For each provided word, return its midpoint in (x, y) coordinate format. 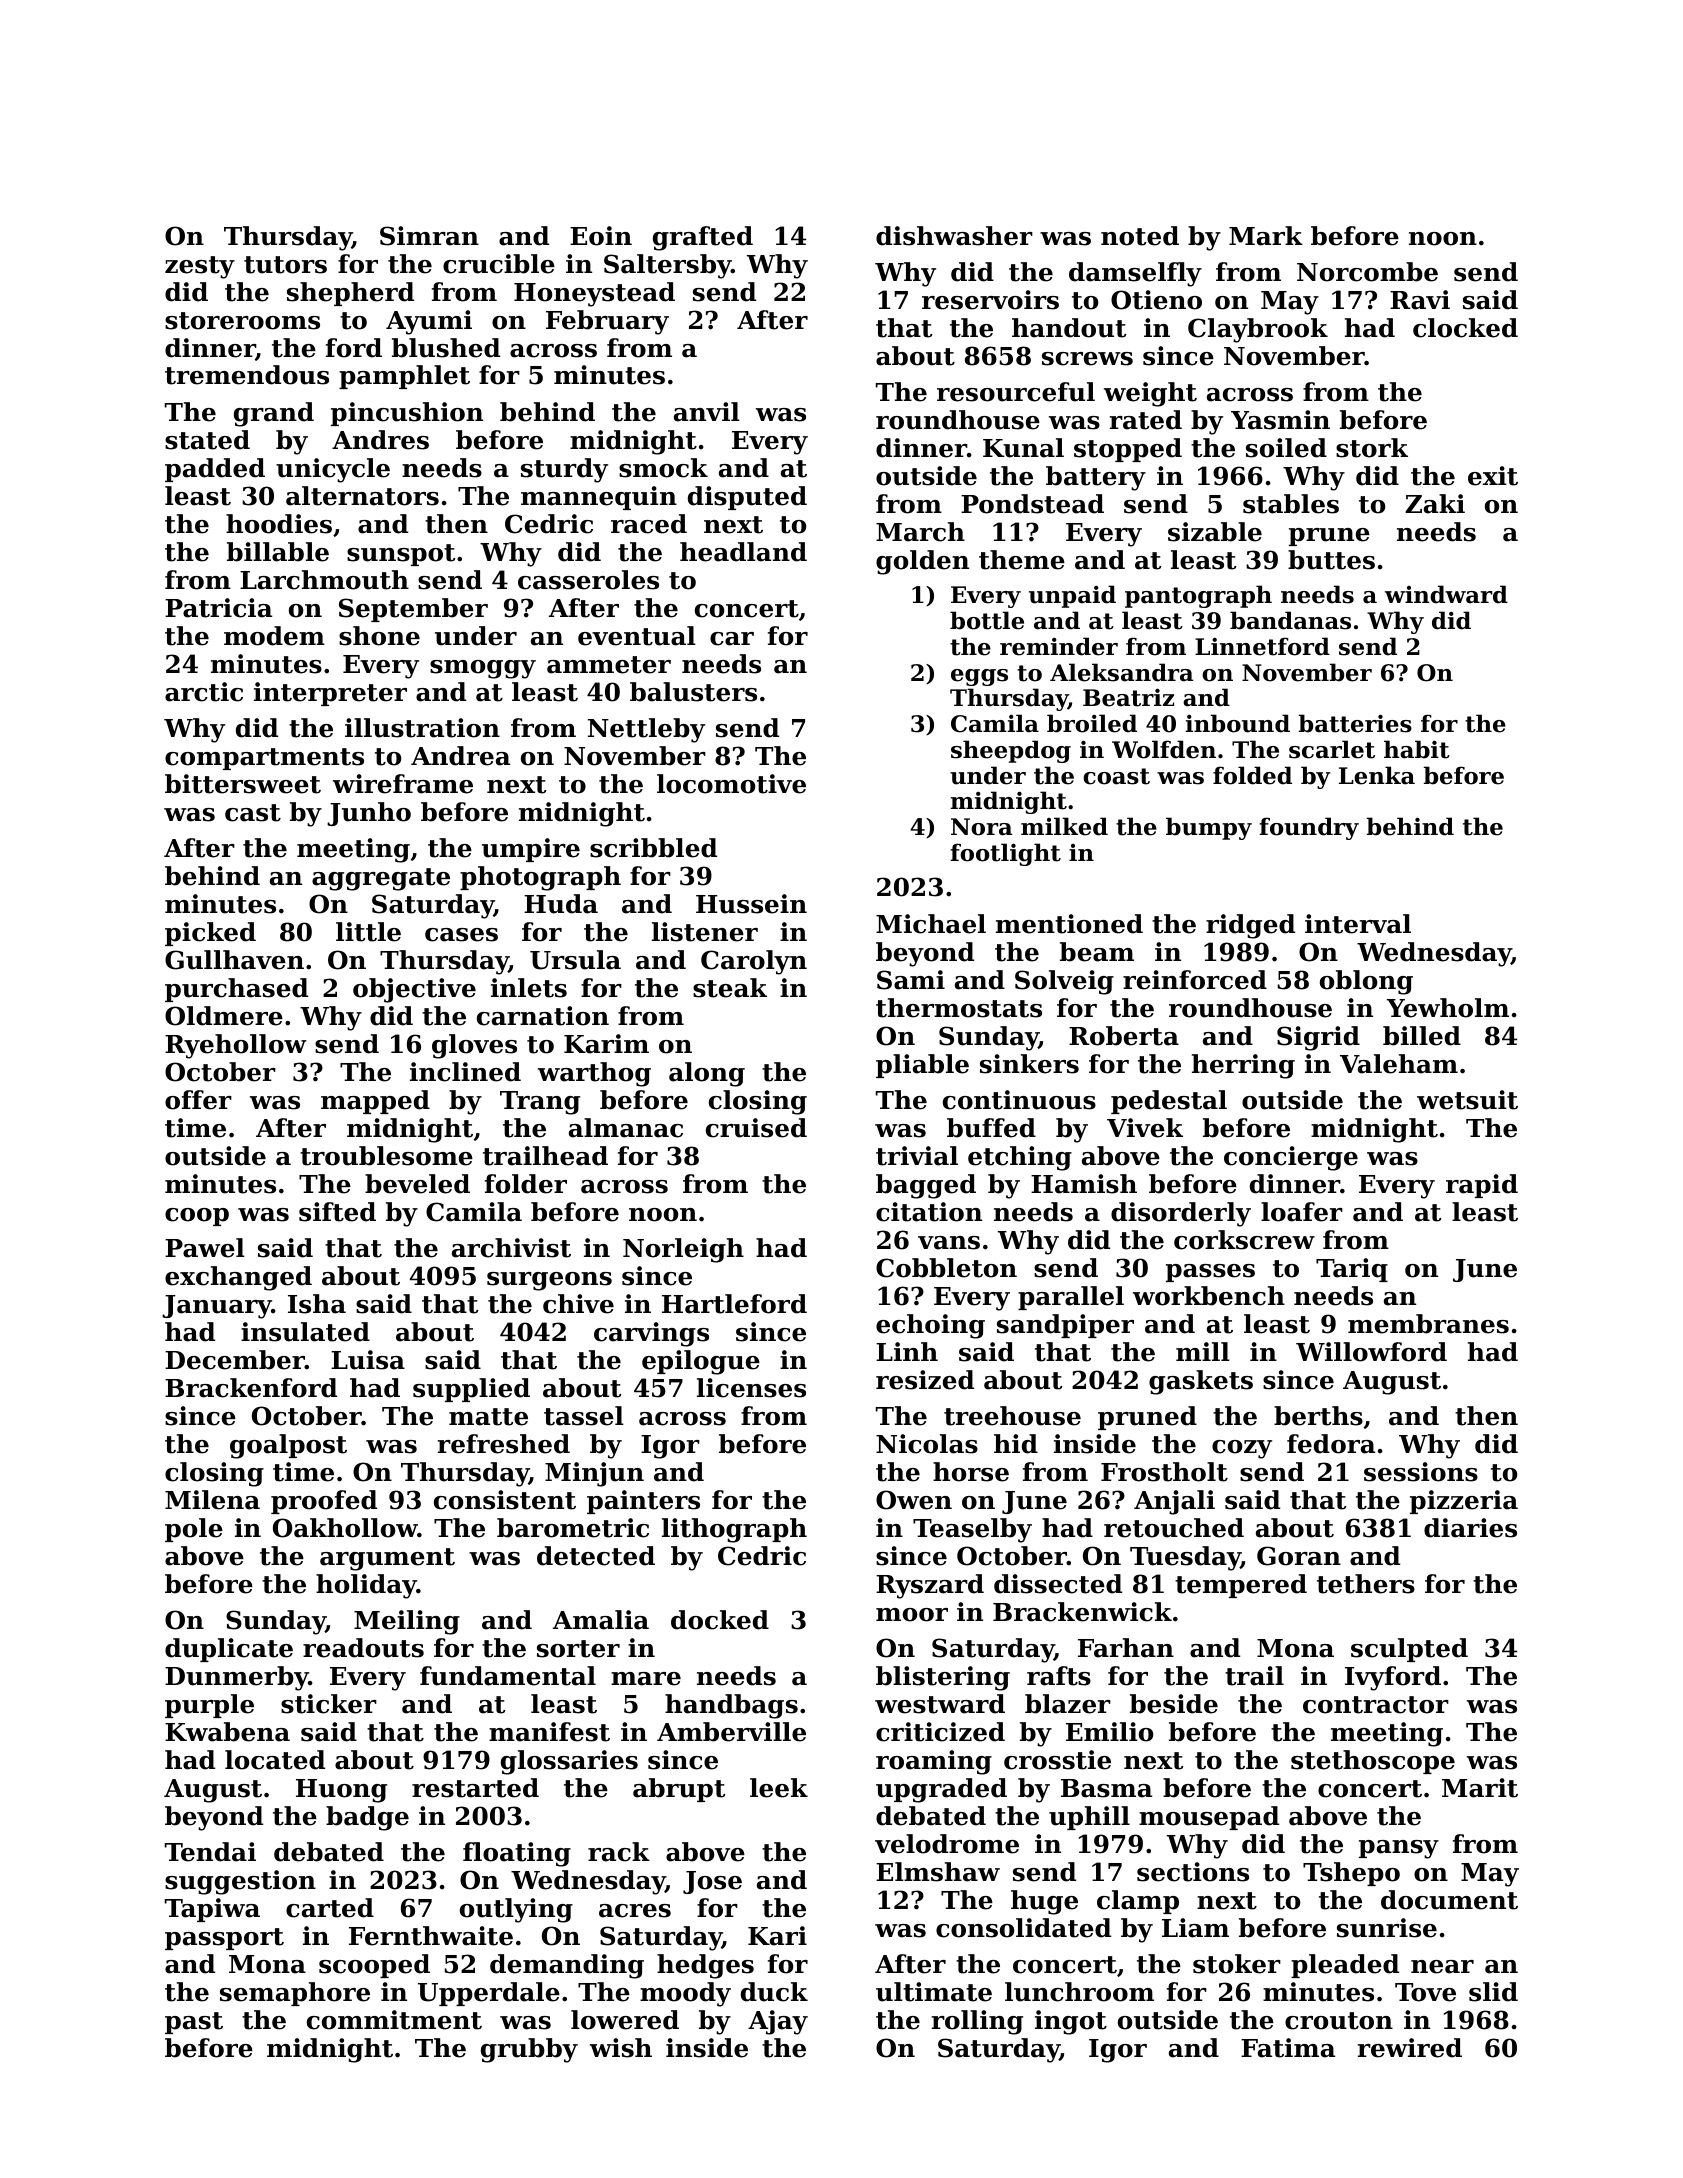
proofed (324, 1502)
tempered (1241, 1586)
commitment (394, 2020)
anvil (707, 412)
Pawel (205, 1248)
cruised (756, 1128)
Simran (429, 236)
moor (912, 1615)
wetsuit (1467, 1100)
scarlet (1332, 749)
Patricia (218, 608)
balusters (693, 692)
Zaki (1435, 504)
